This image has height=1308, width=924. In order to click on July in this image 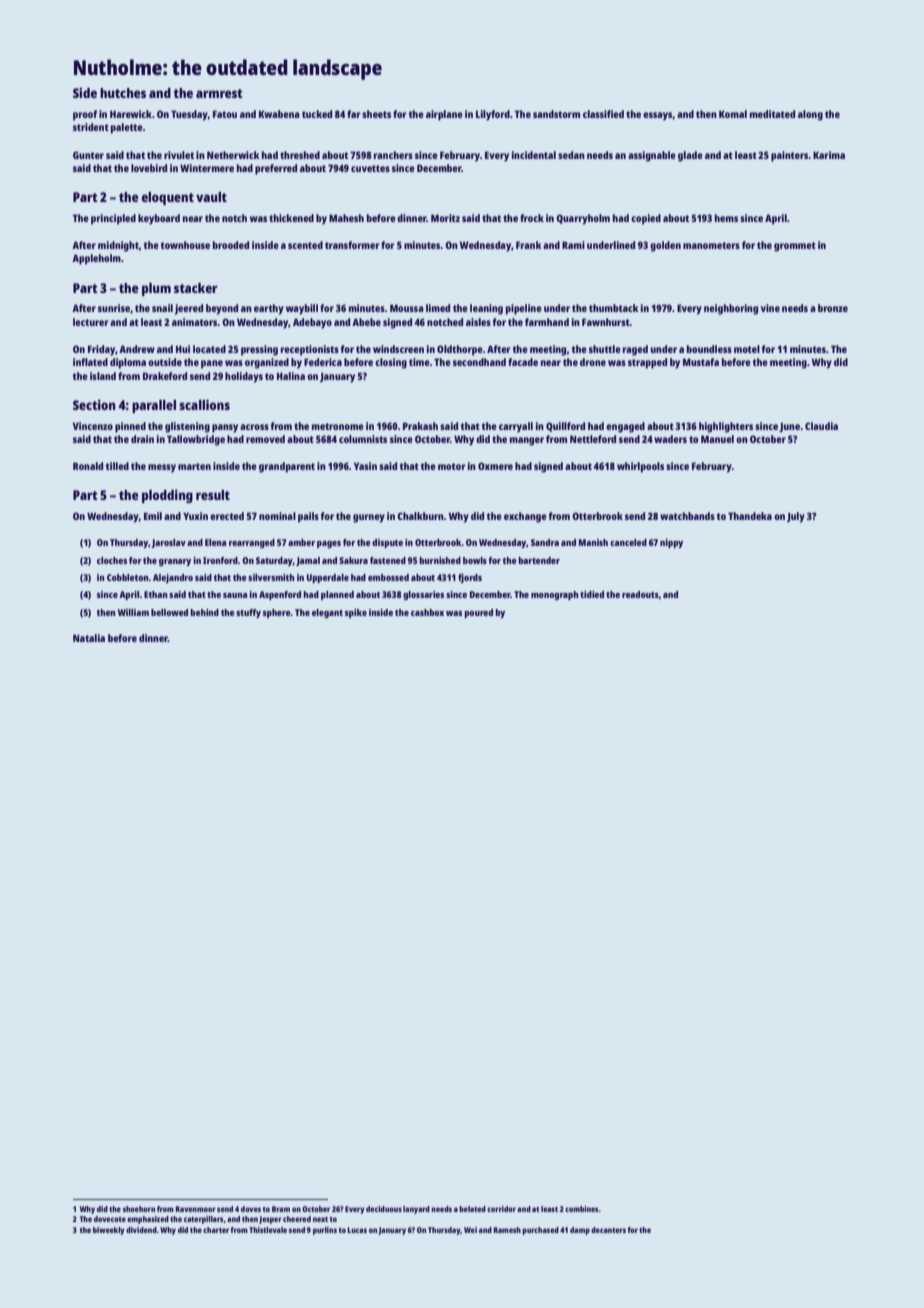, I will do `click(796, 517)`.
